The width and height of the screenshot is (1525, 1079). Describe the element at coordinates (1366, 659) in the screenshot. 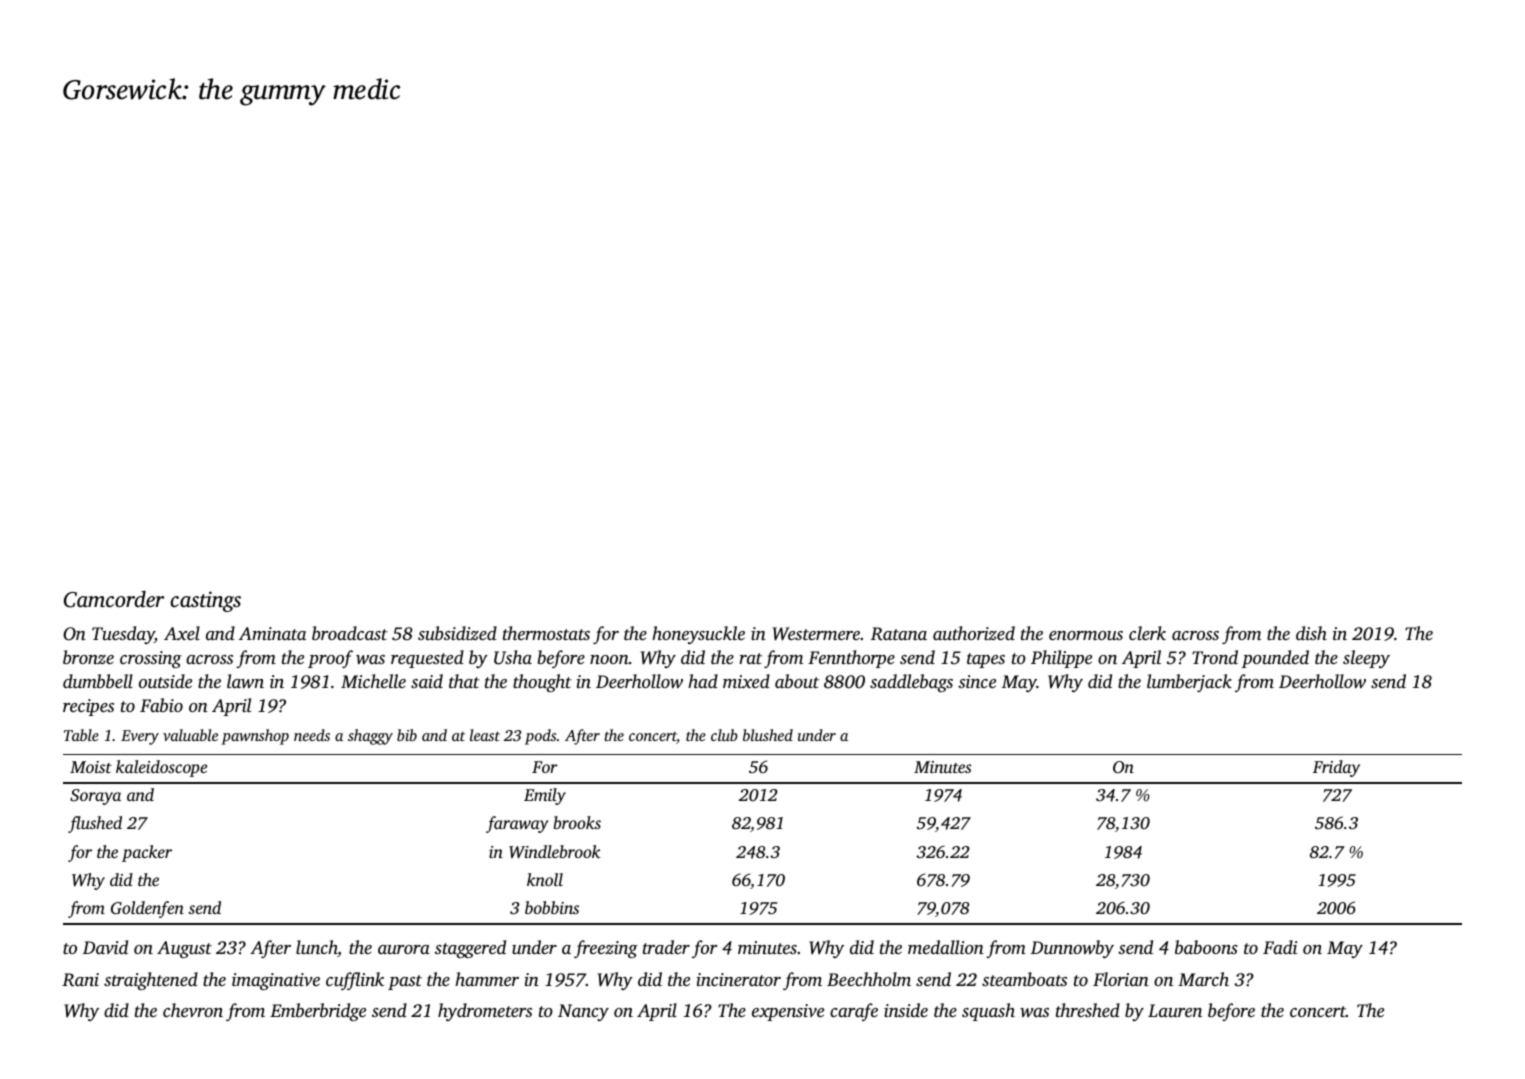

I see `sleepy` at that location.
